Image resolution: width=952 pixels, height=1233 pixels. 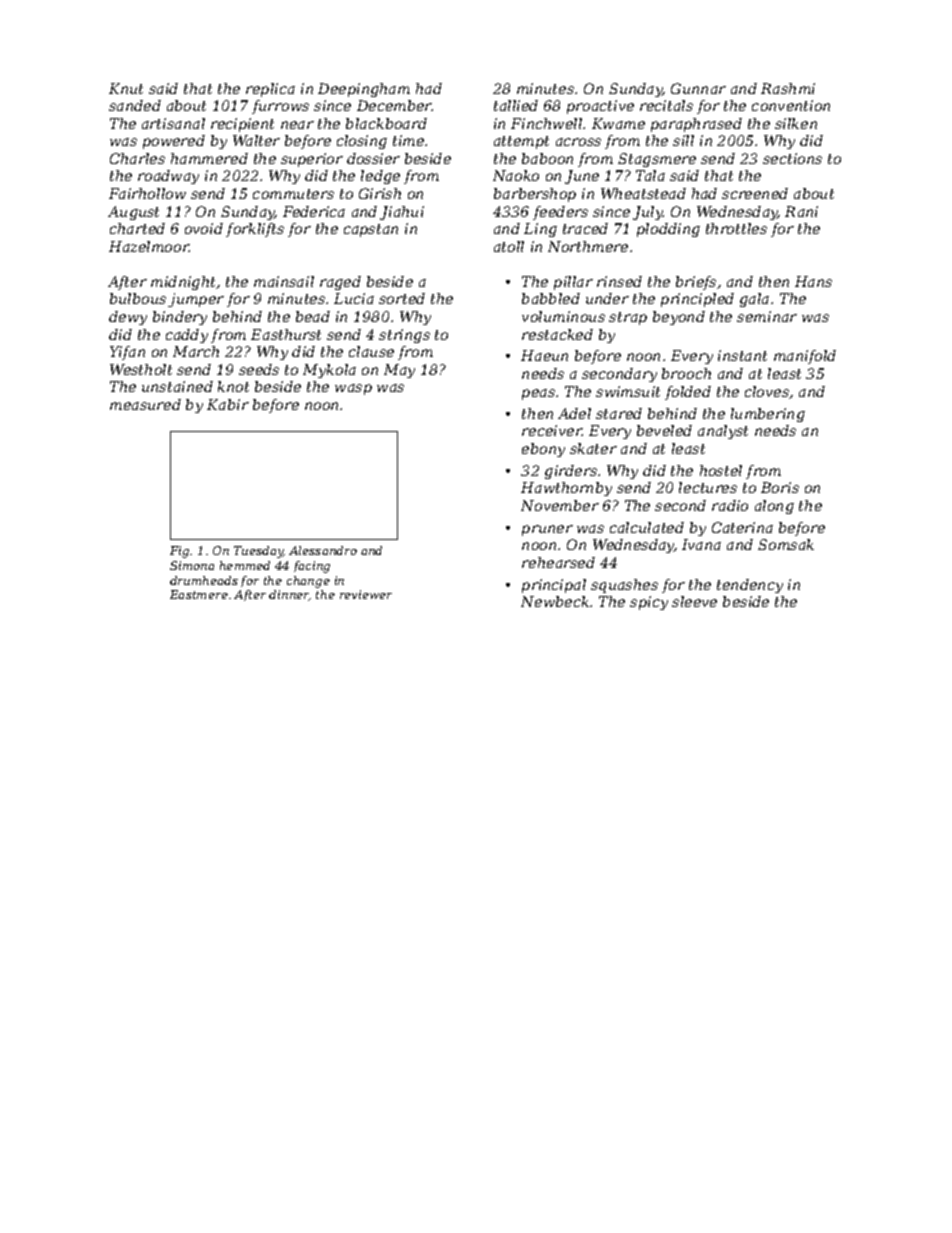 I want to click on Fairhollow, so click(x=147, y=193).
